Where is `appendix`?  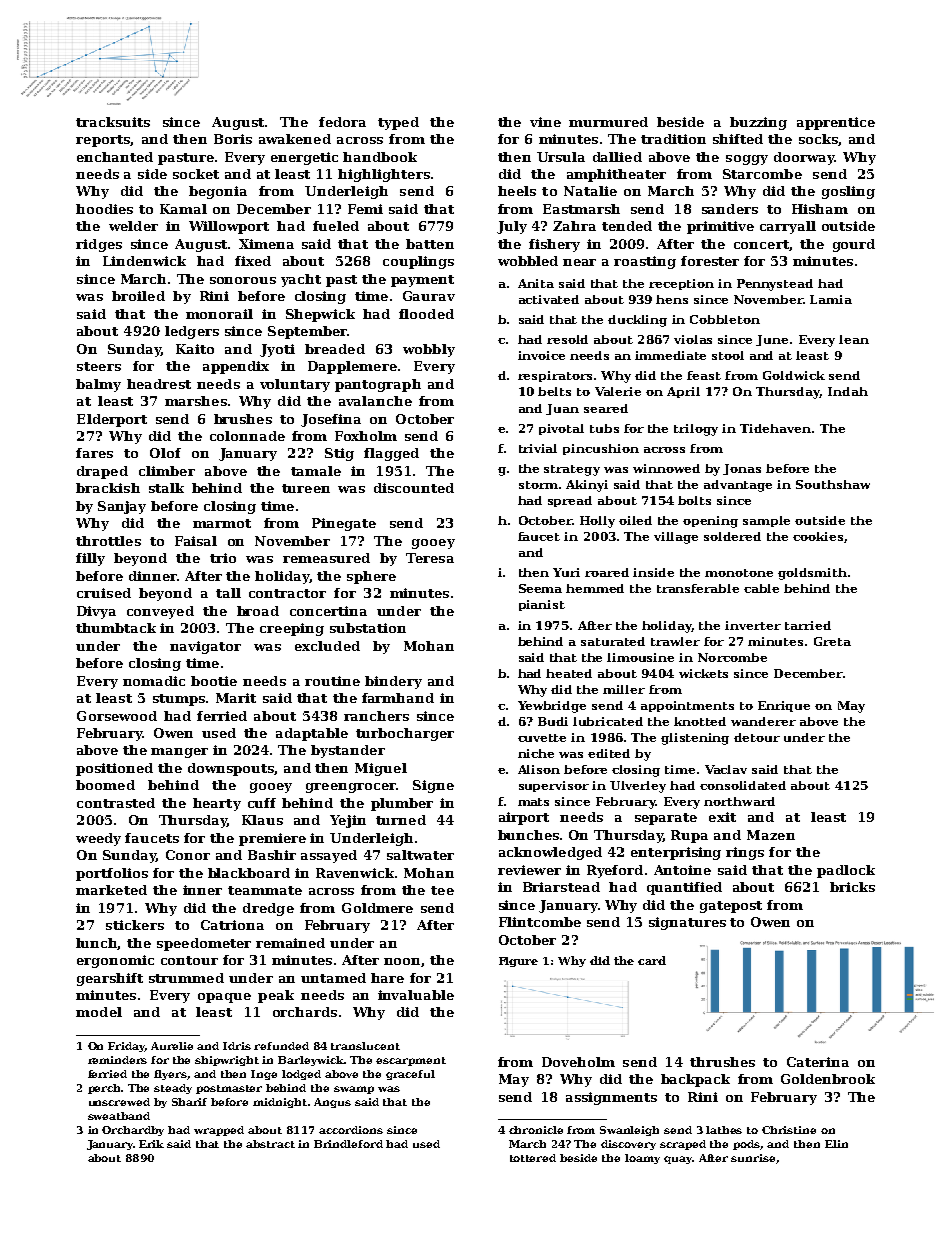 appendix is located at coordinates (236, 367).
